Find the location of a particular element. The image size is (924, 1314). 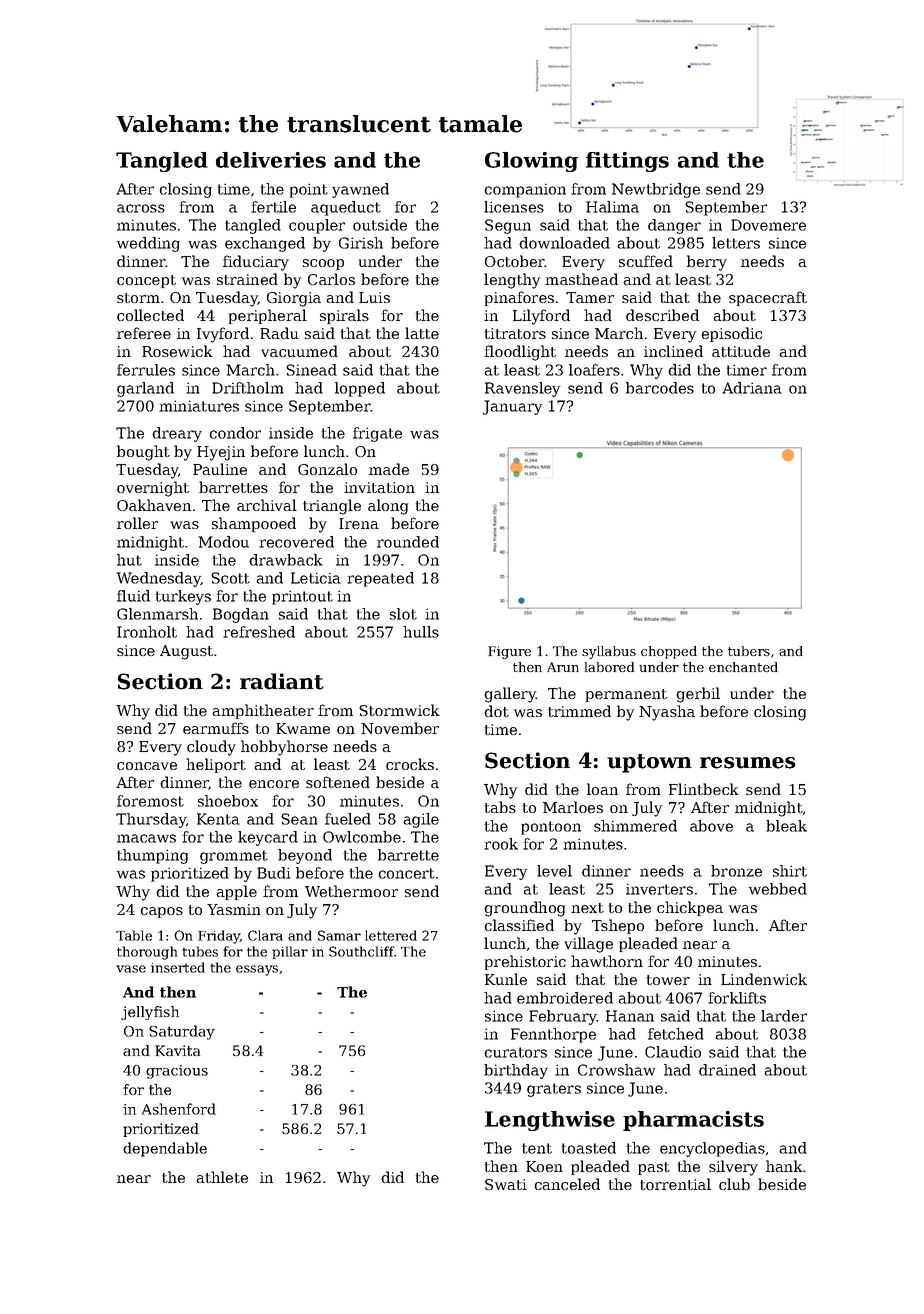

Kavita is located at coordinates (177, 1050).
